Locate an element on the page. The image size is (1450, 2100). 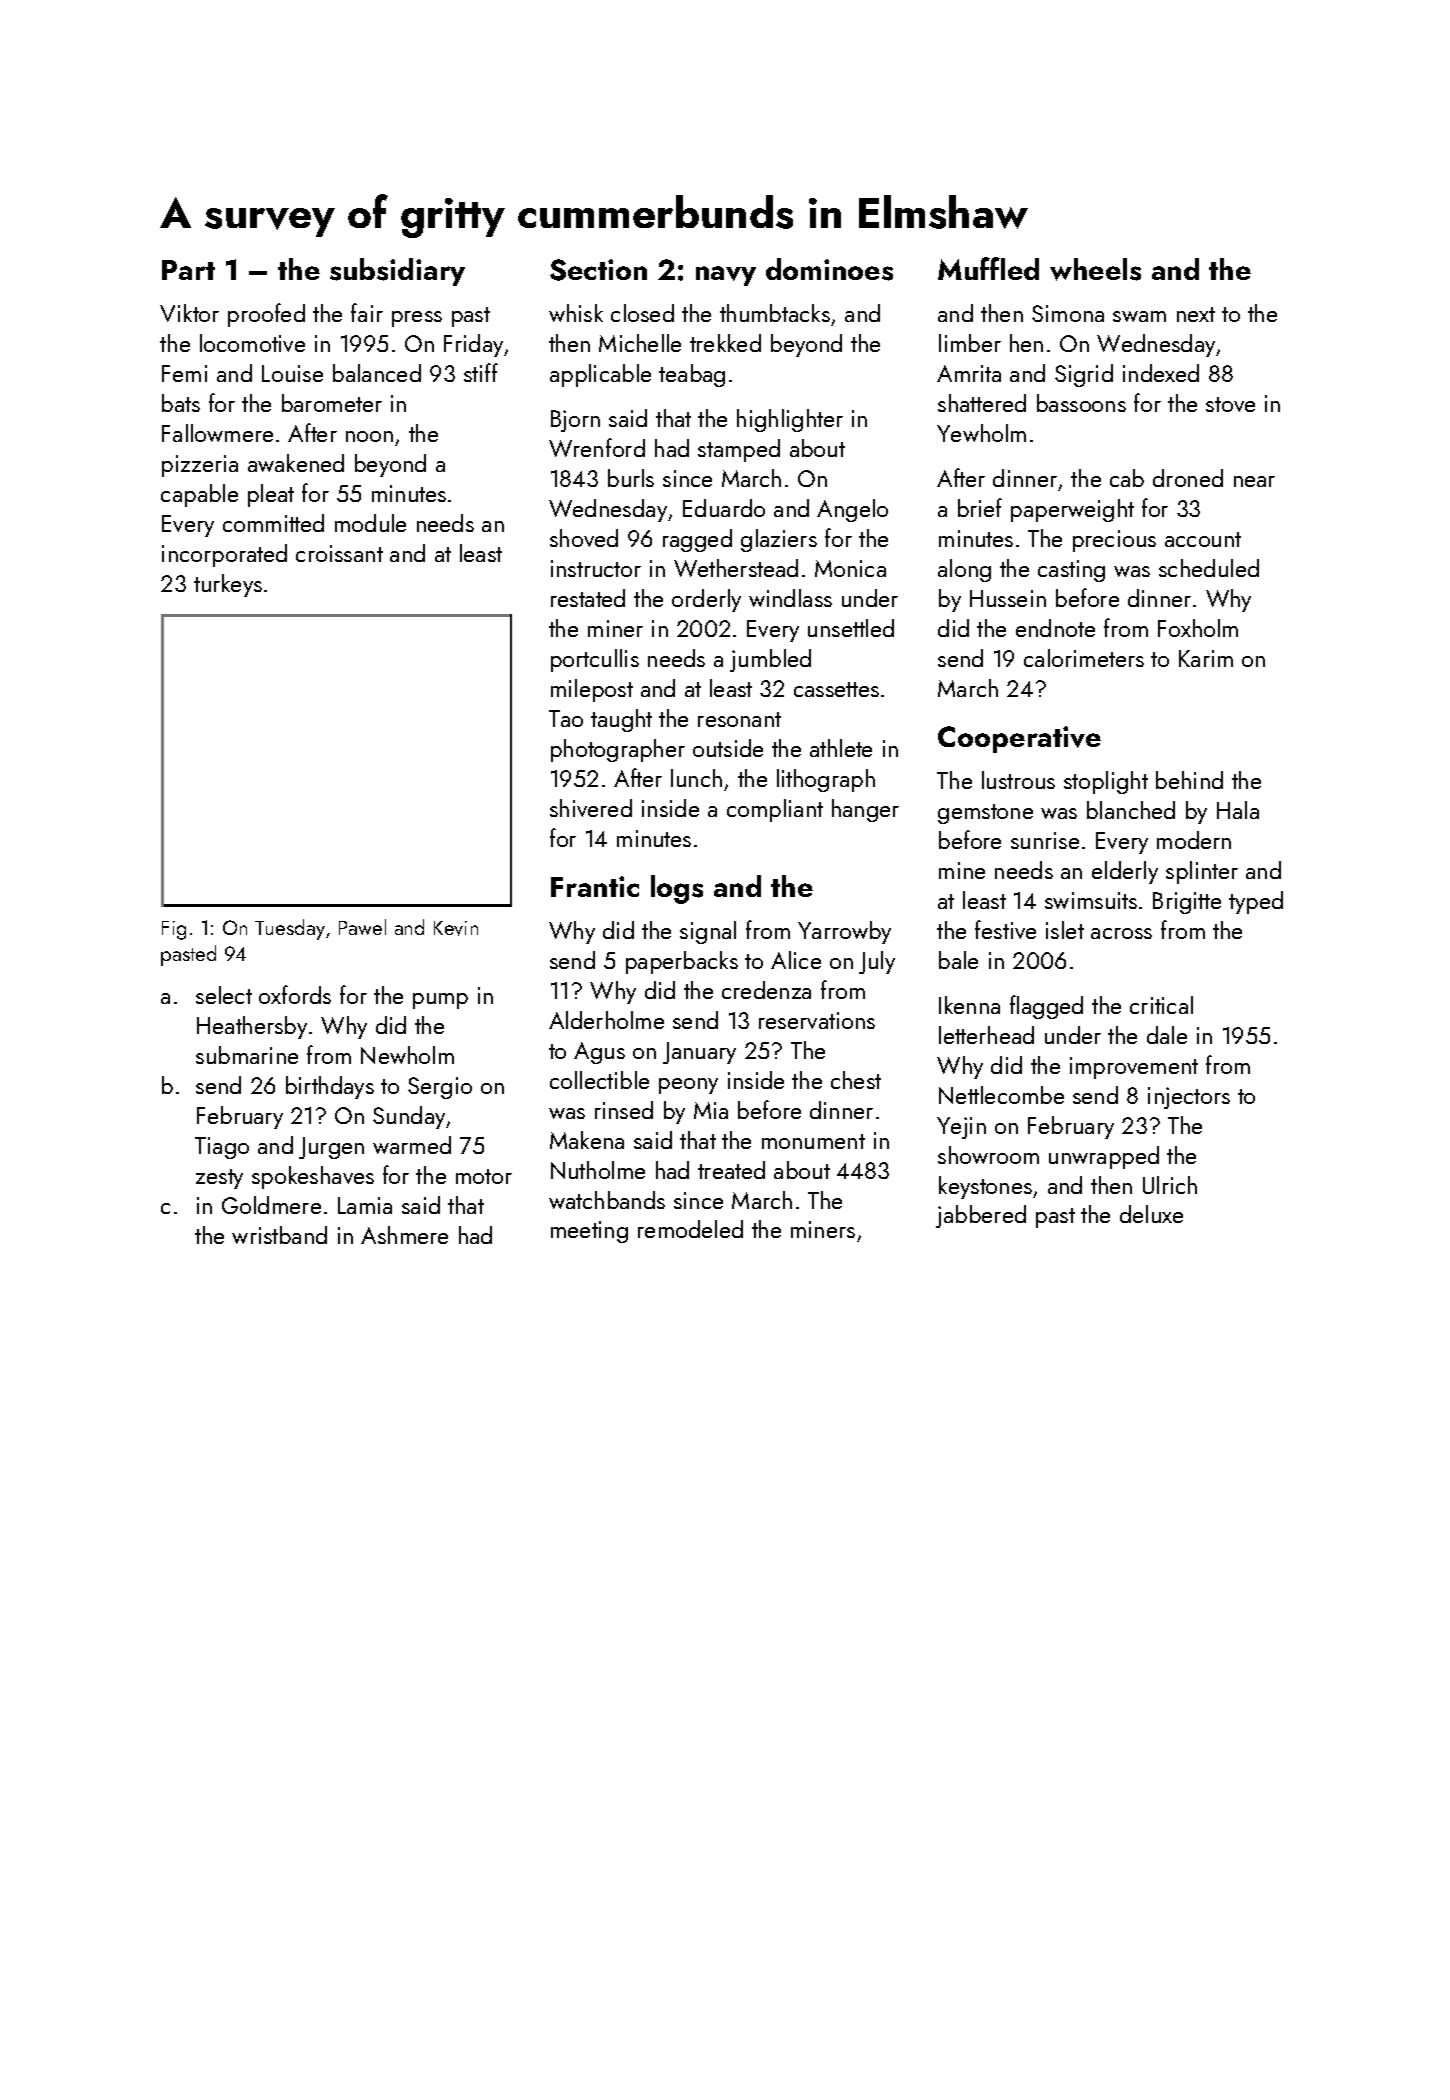
stiff is located at coordinates (481, 372).
